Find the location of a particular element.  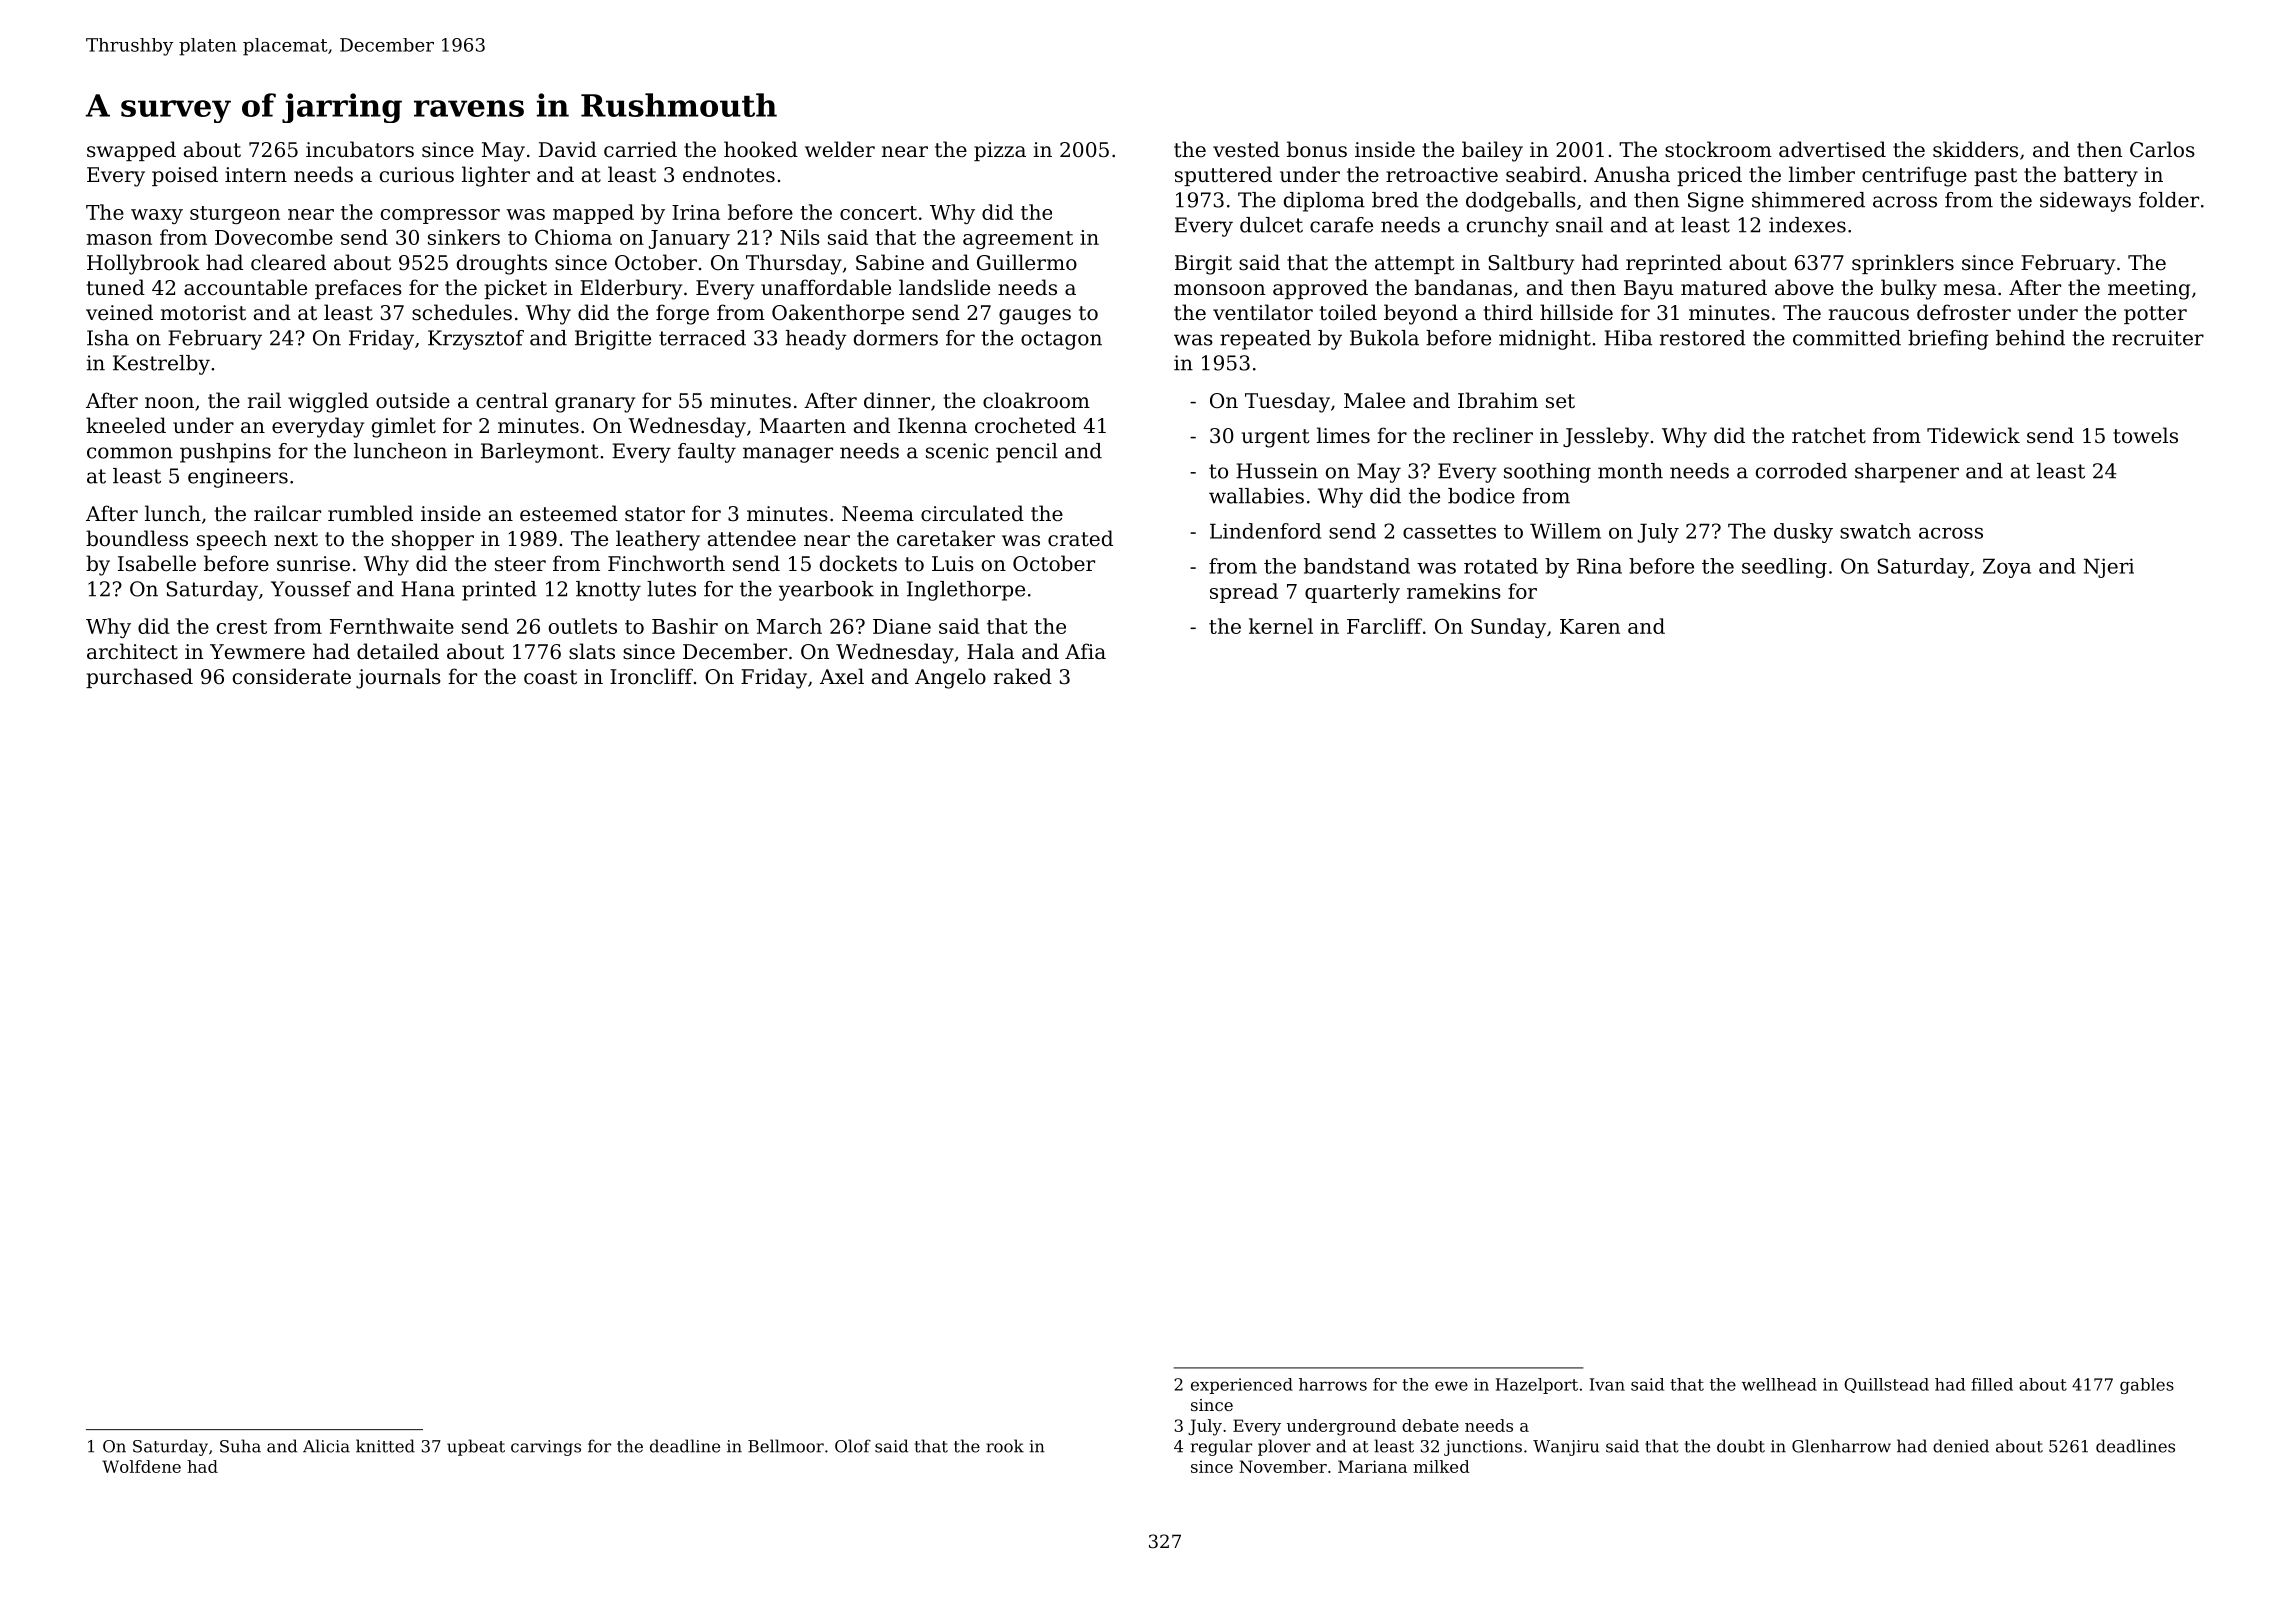

wiggled is located at coordinates (328, 402).
